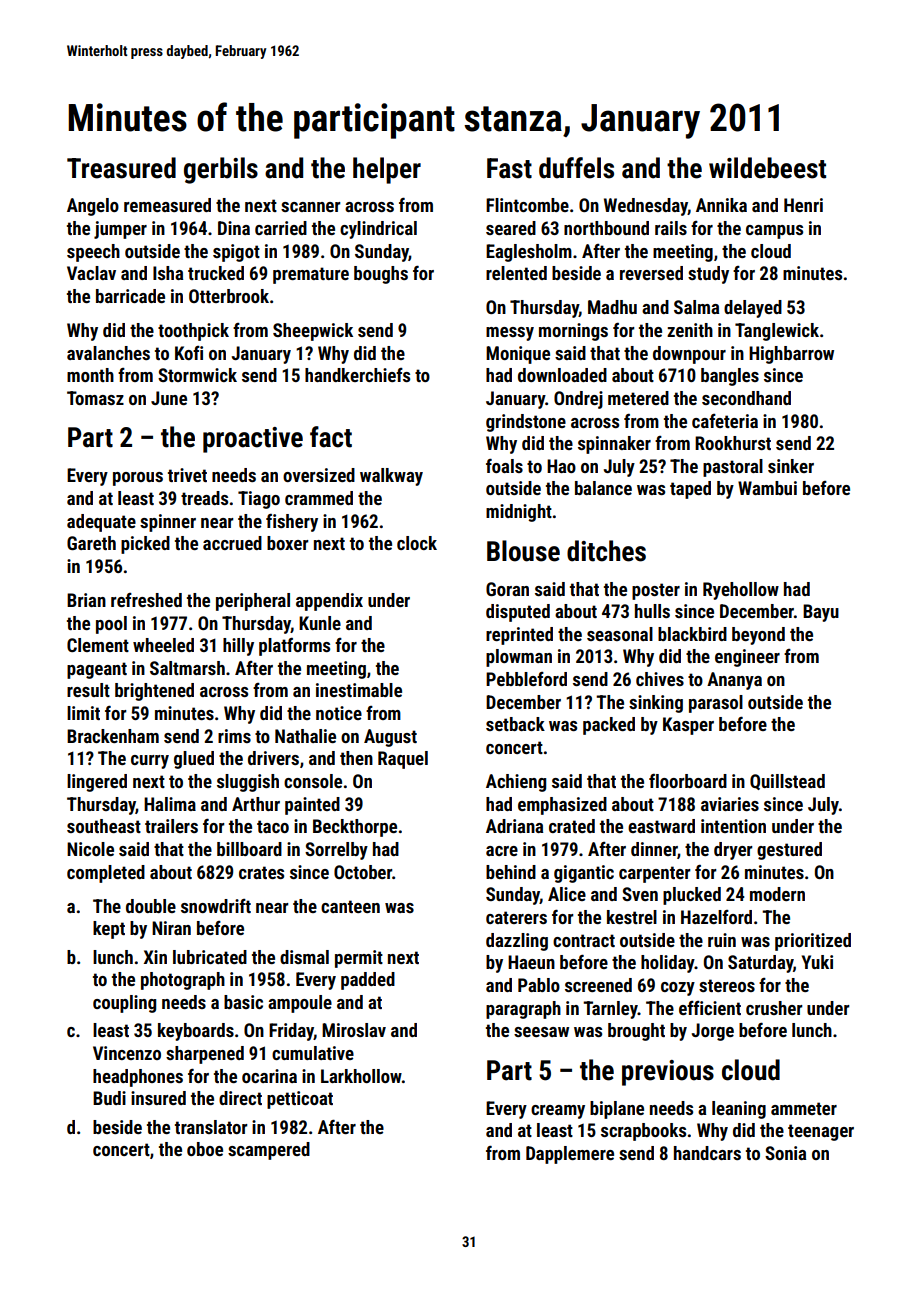  What do you see at coordinates (387, 170) in the screenshot?
I see `helper` at bounding box center [387, 170].
